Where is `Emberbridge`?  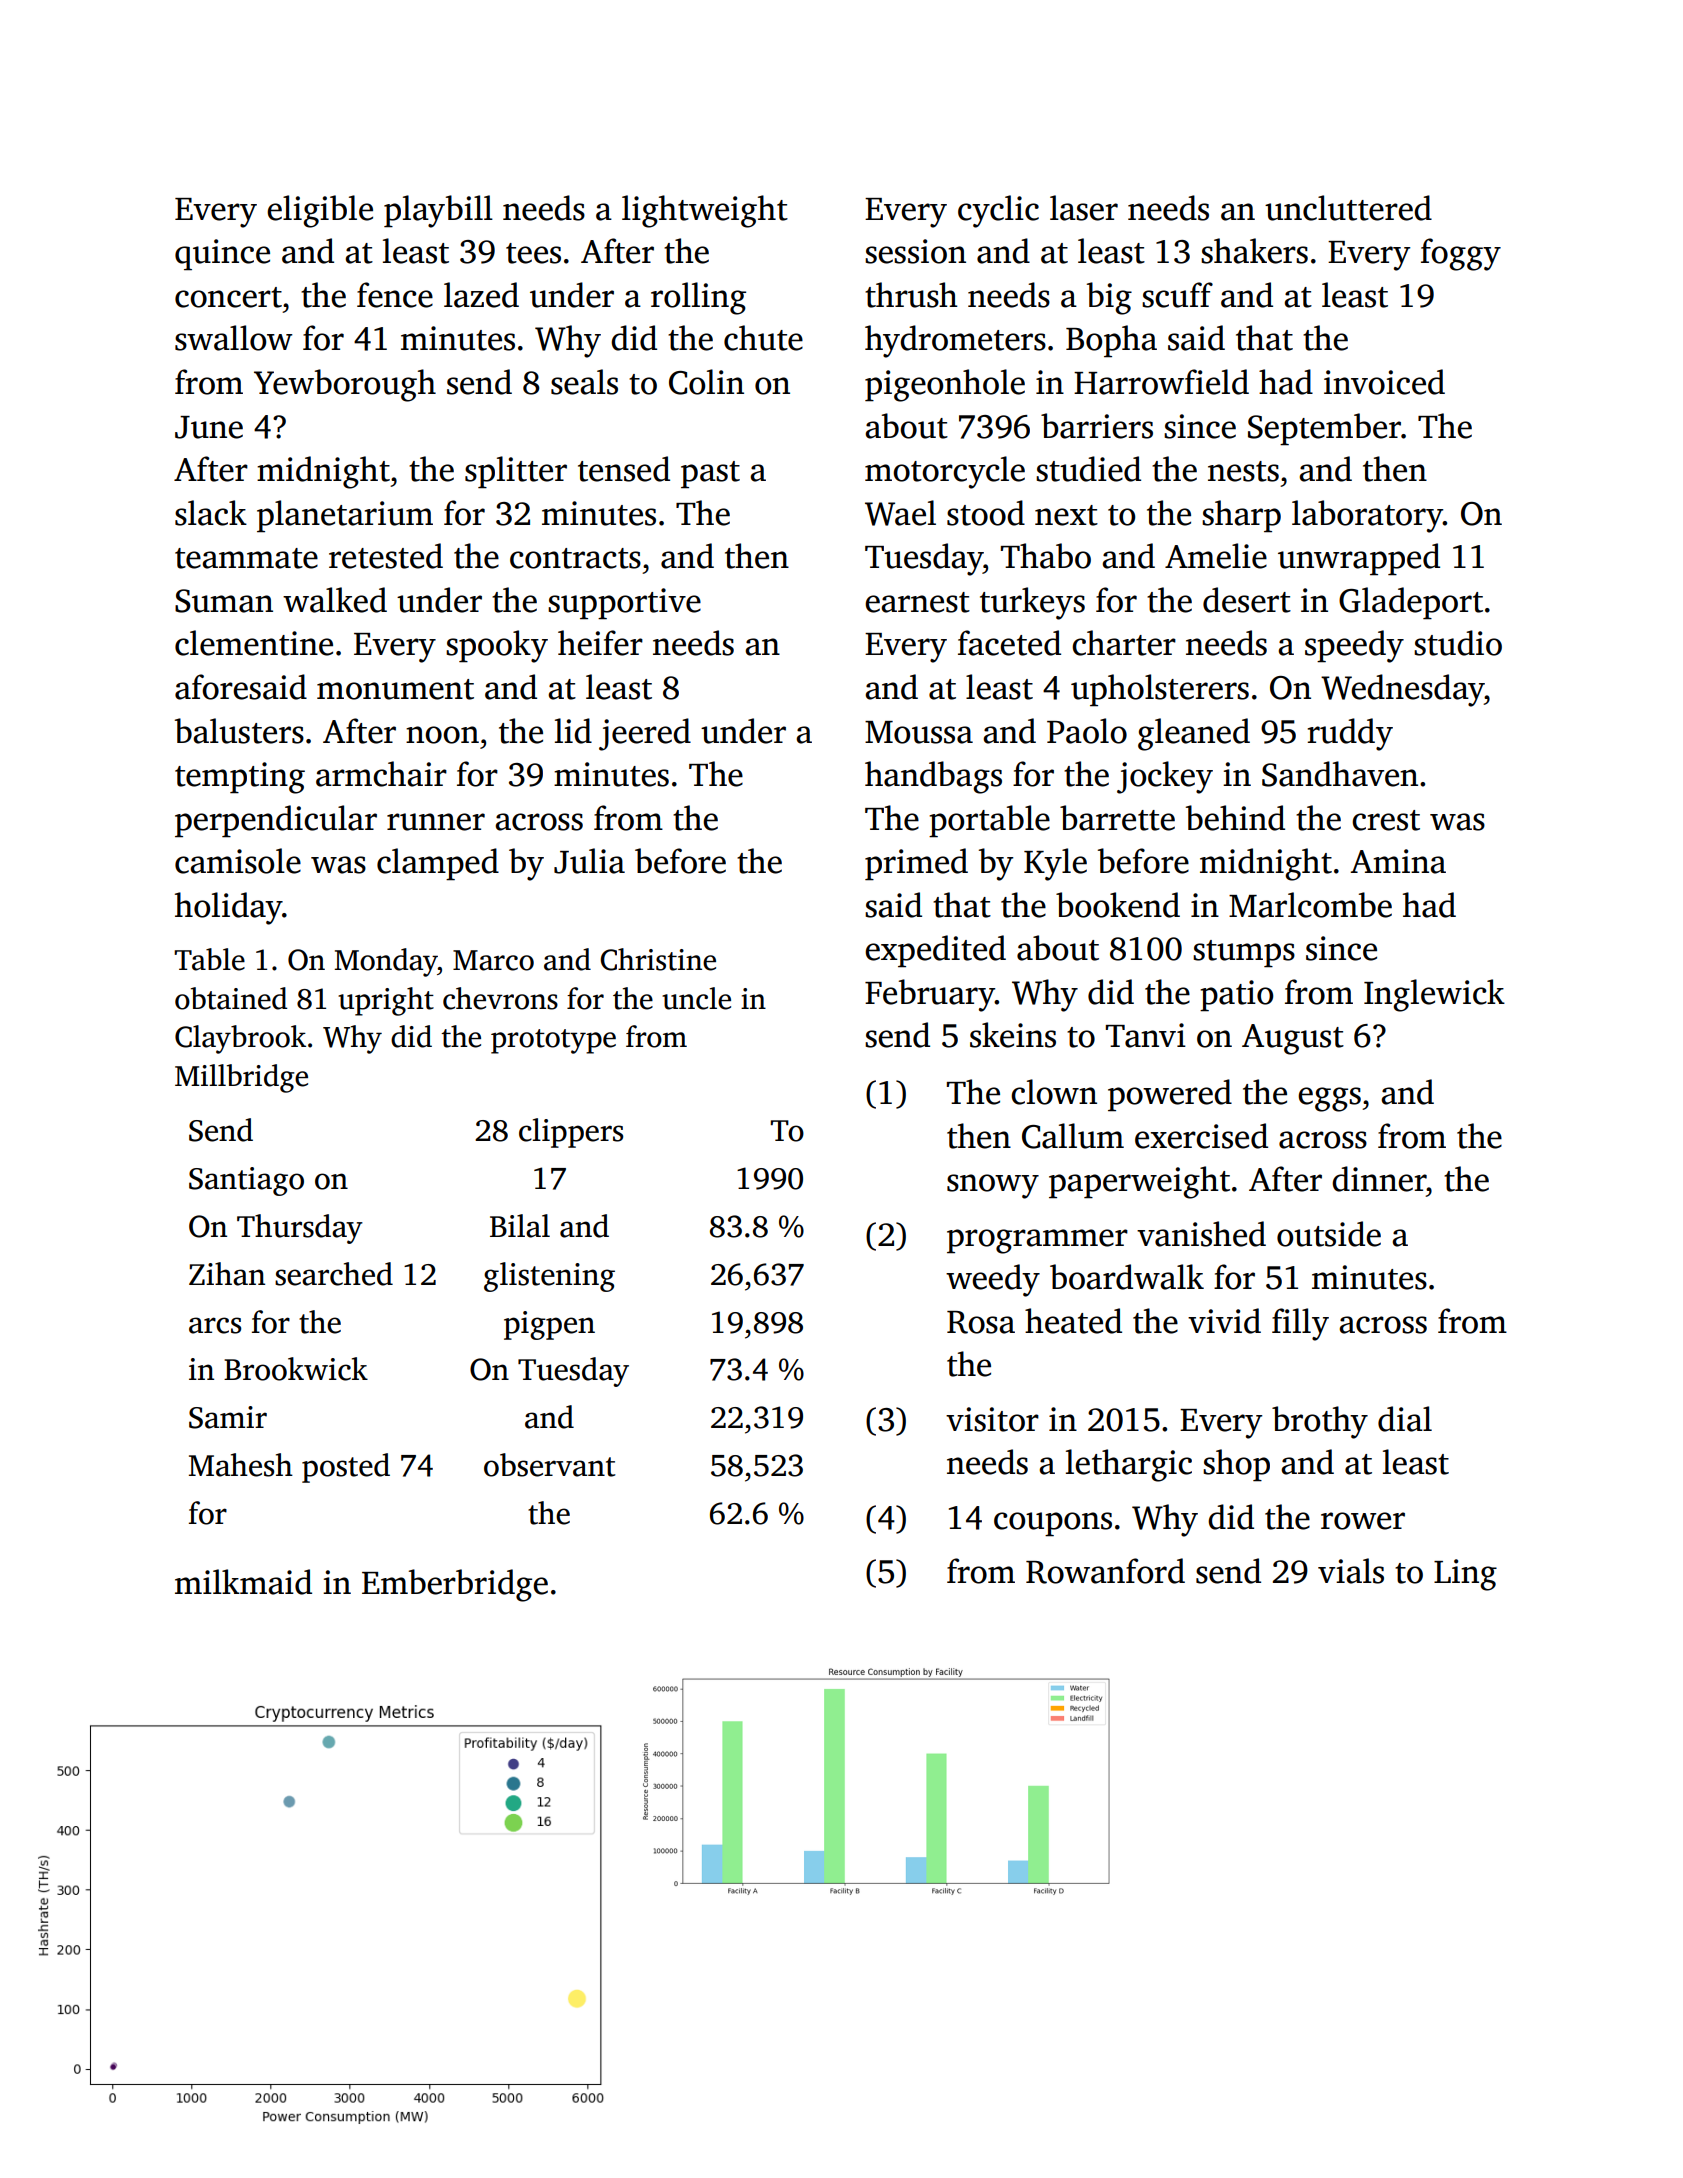
Emberbridge is located at coordinates (455, 1585).
